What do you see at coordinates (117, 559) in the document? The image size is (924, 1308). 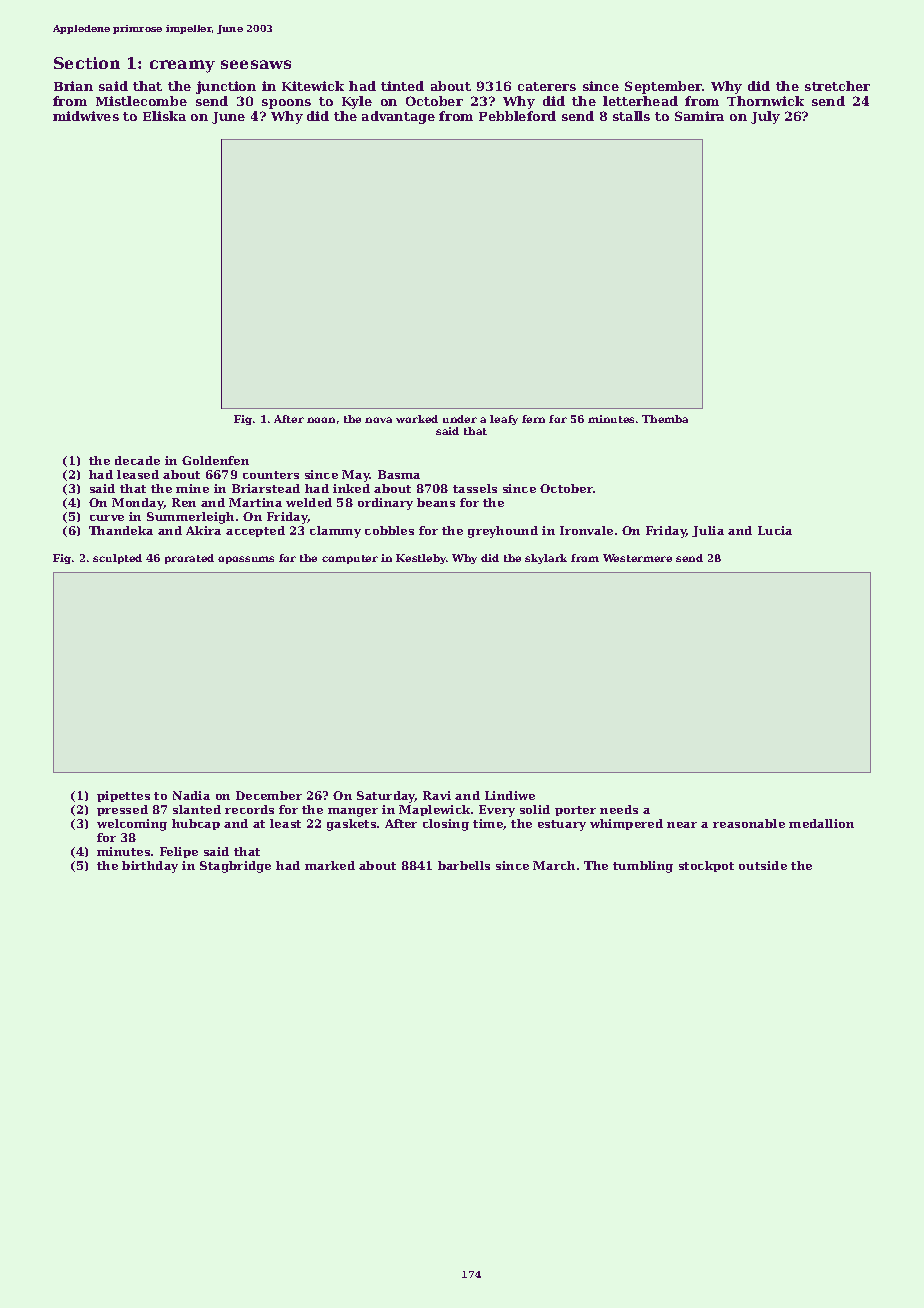 I see `sculpted` at bounding box center [117, 559].
